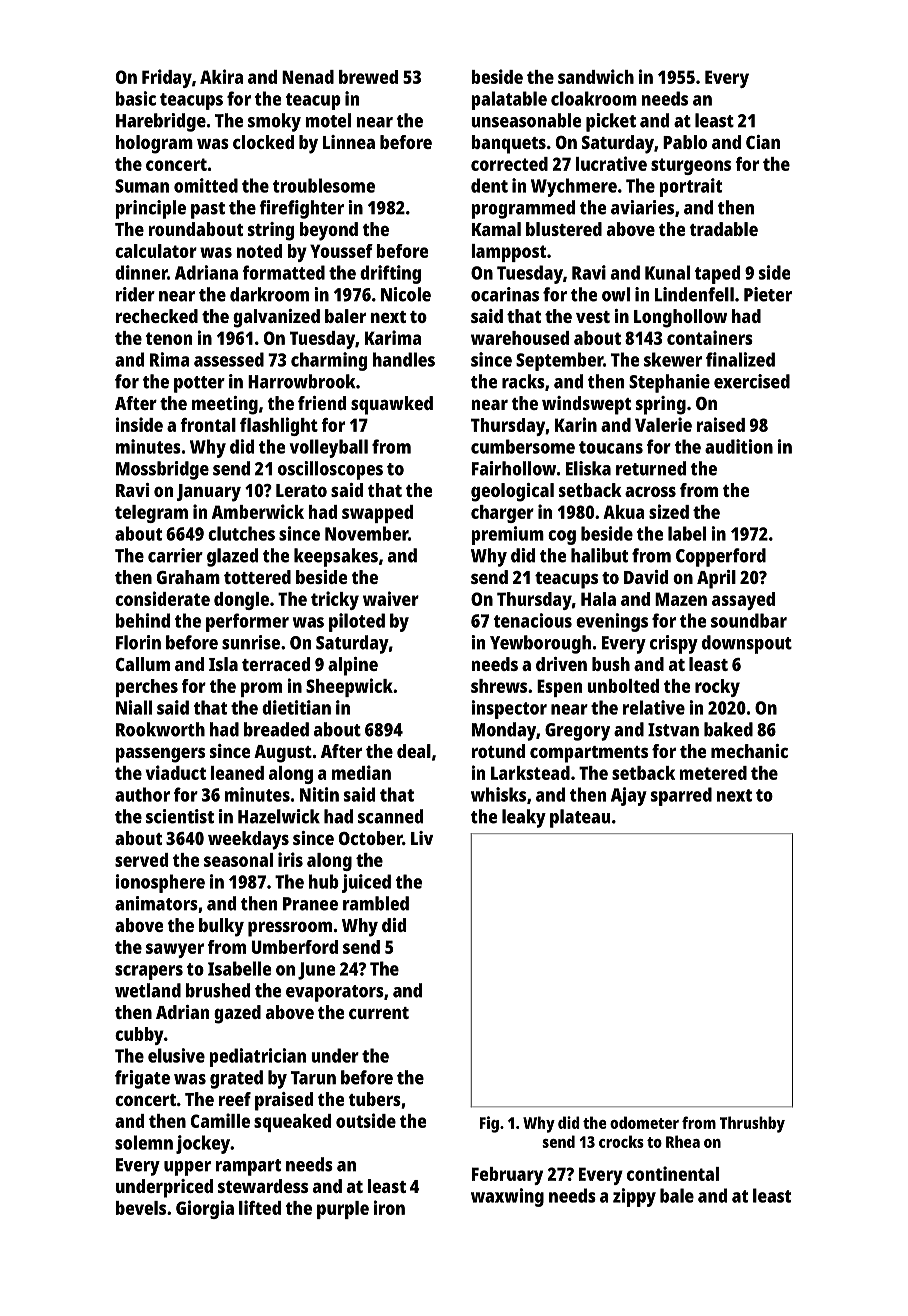 This screenshot has width=908, height=1316. What do you see at coordinates (368, 77) in the screenshot?
I see `brewed` at bounding box center [368, 77].
